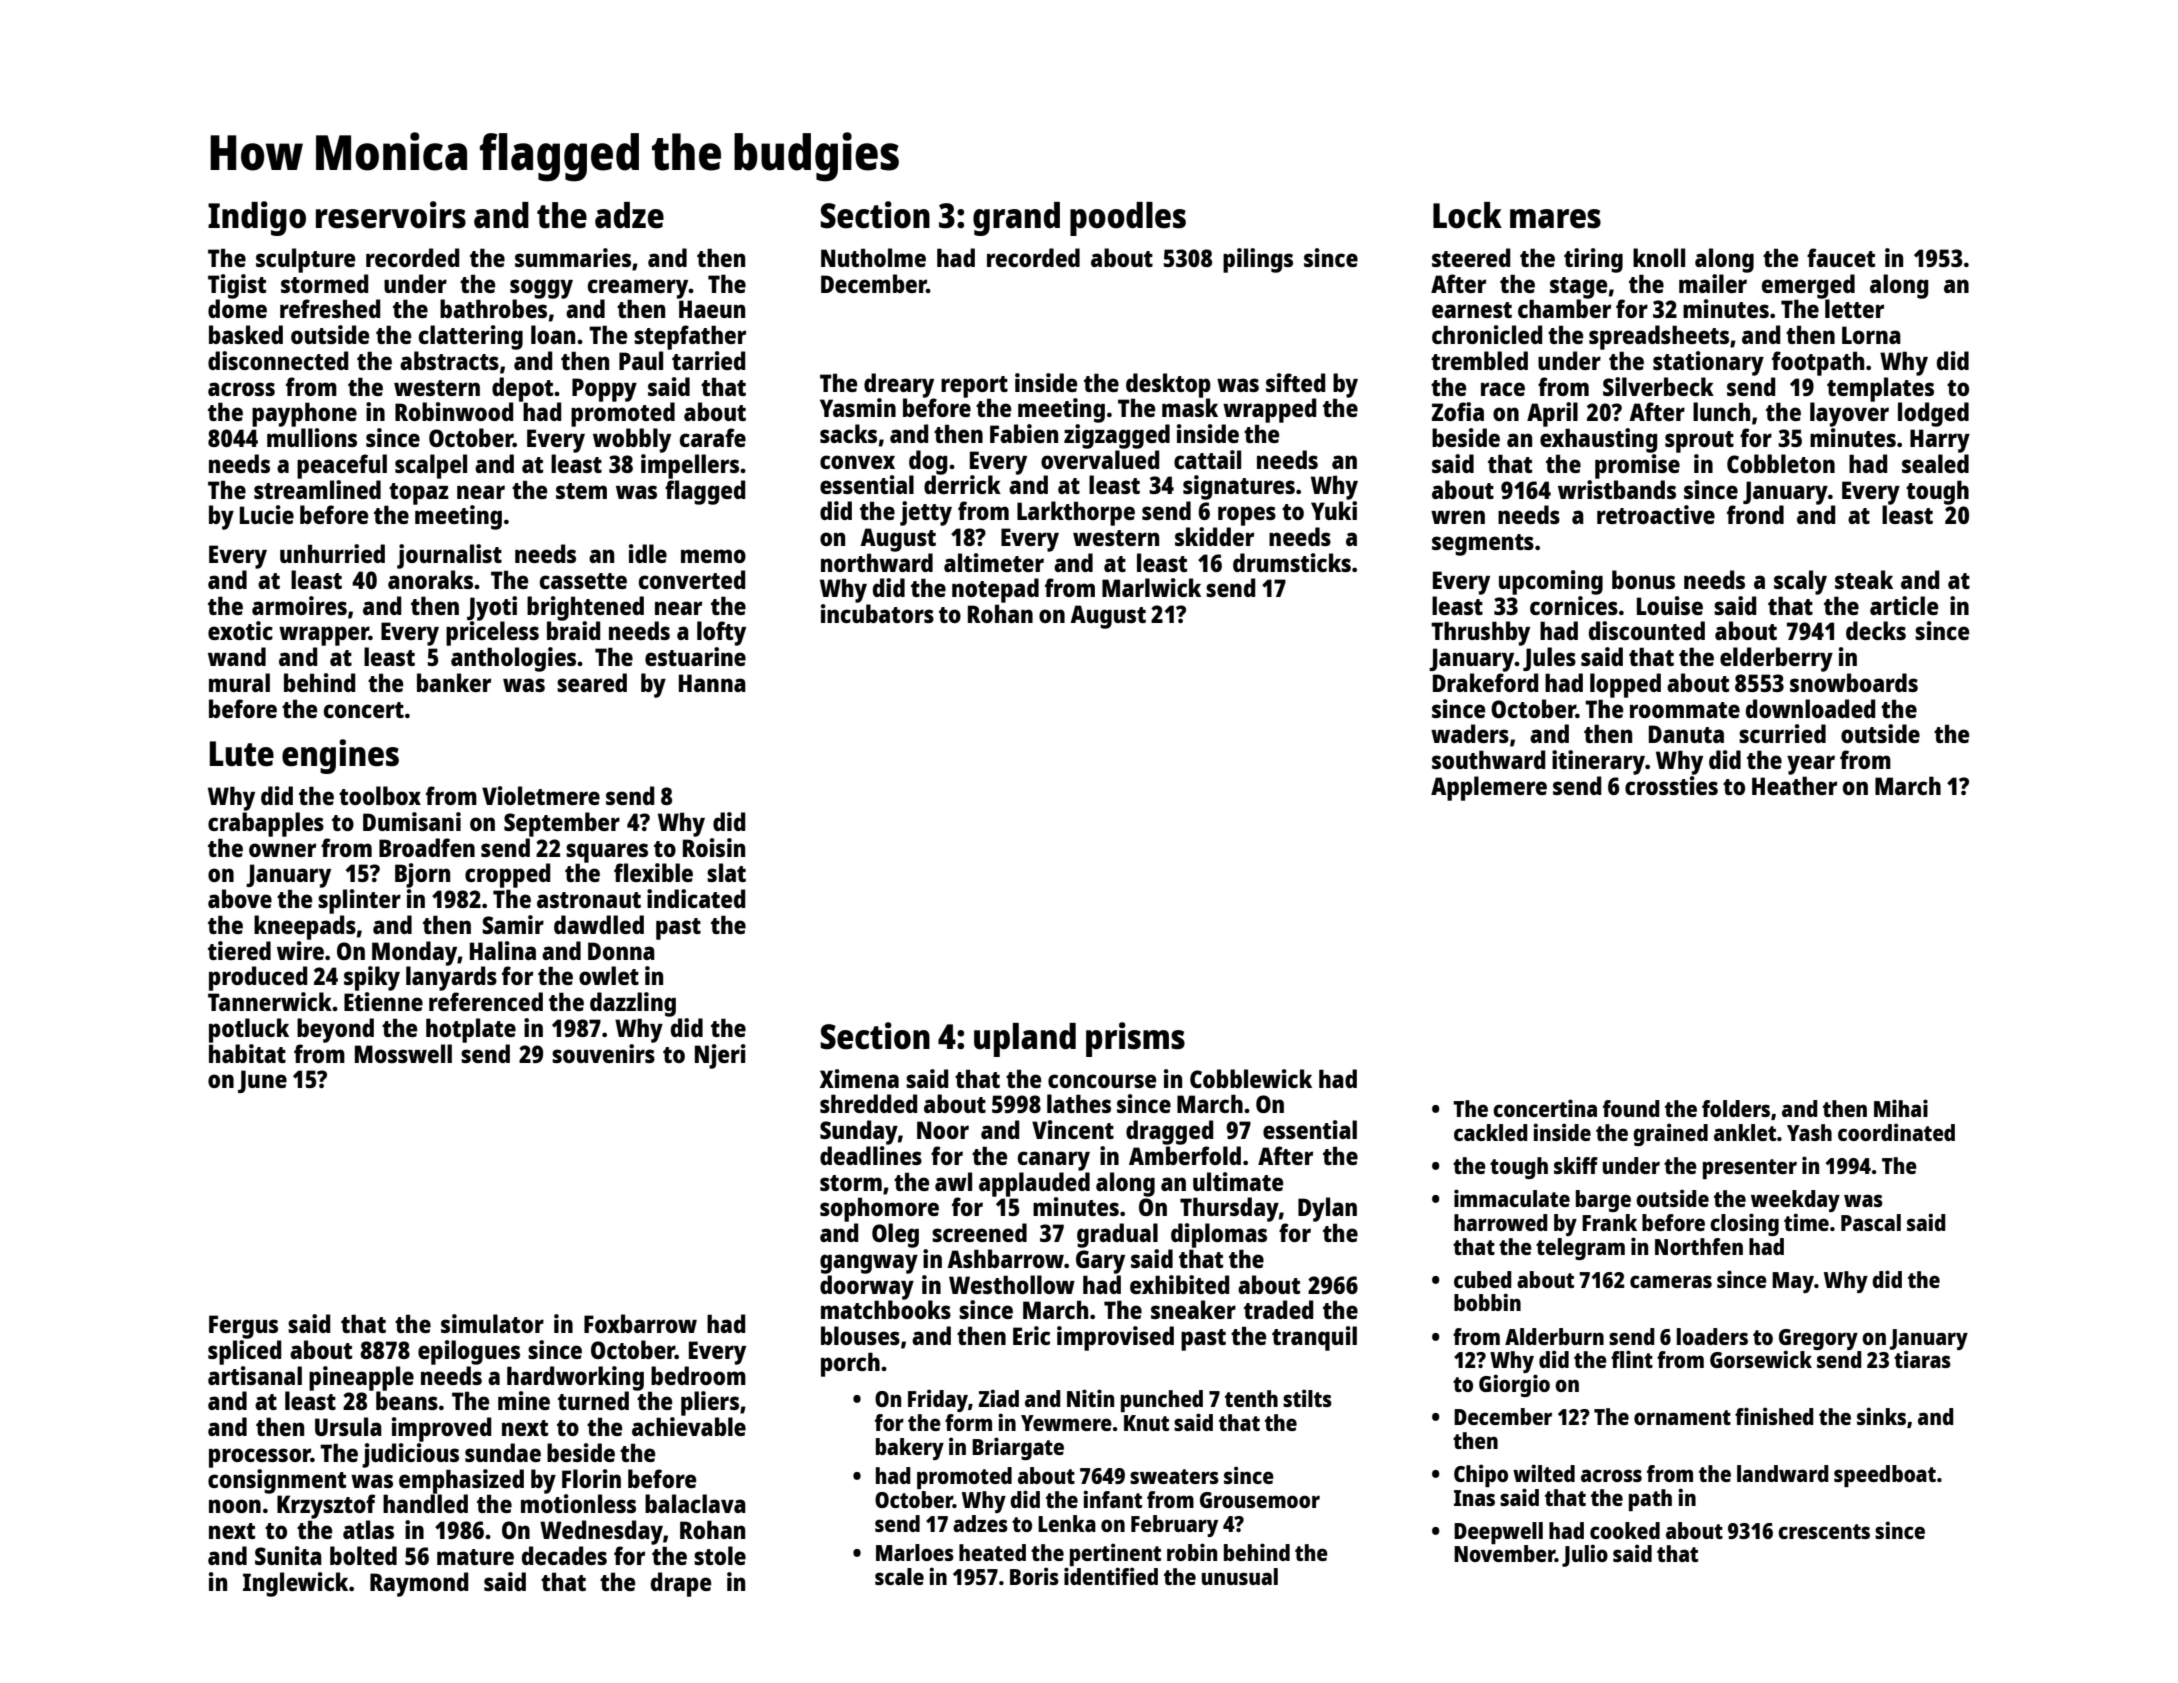 The height and width of the screenshot is (1683, 2178). I want to click on Lorna, so click(1871, 335).
